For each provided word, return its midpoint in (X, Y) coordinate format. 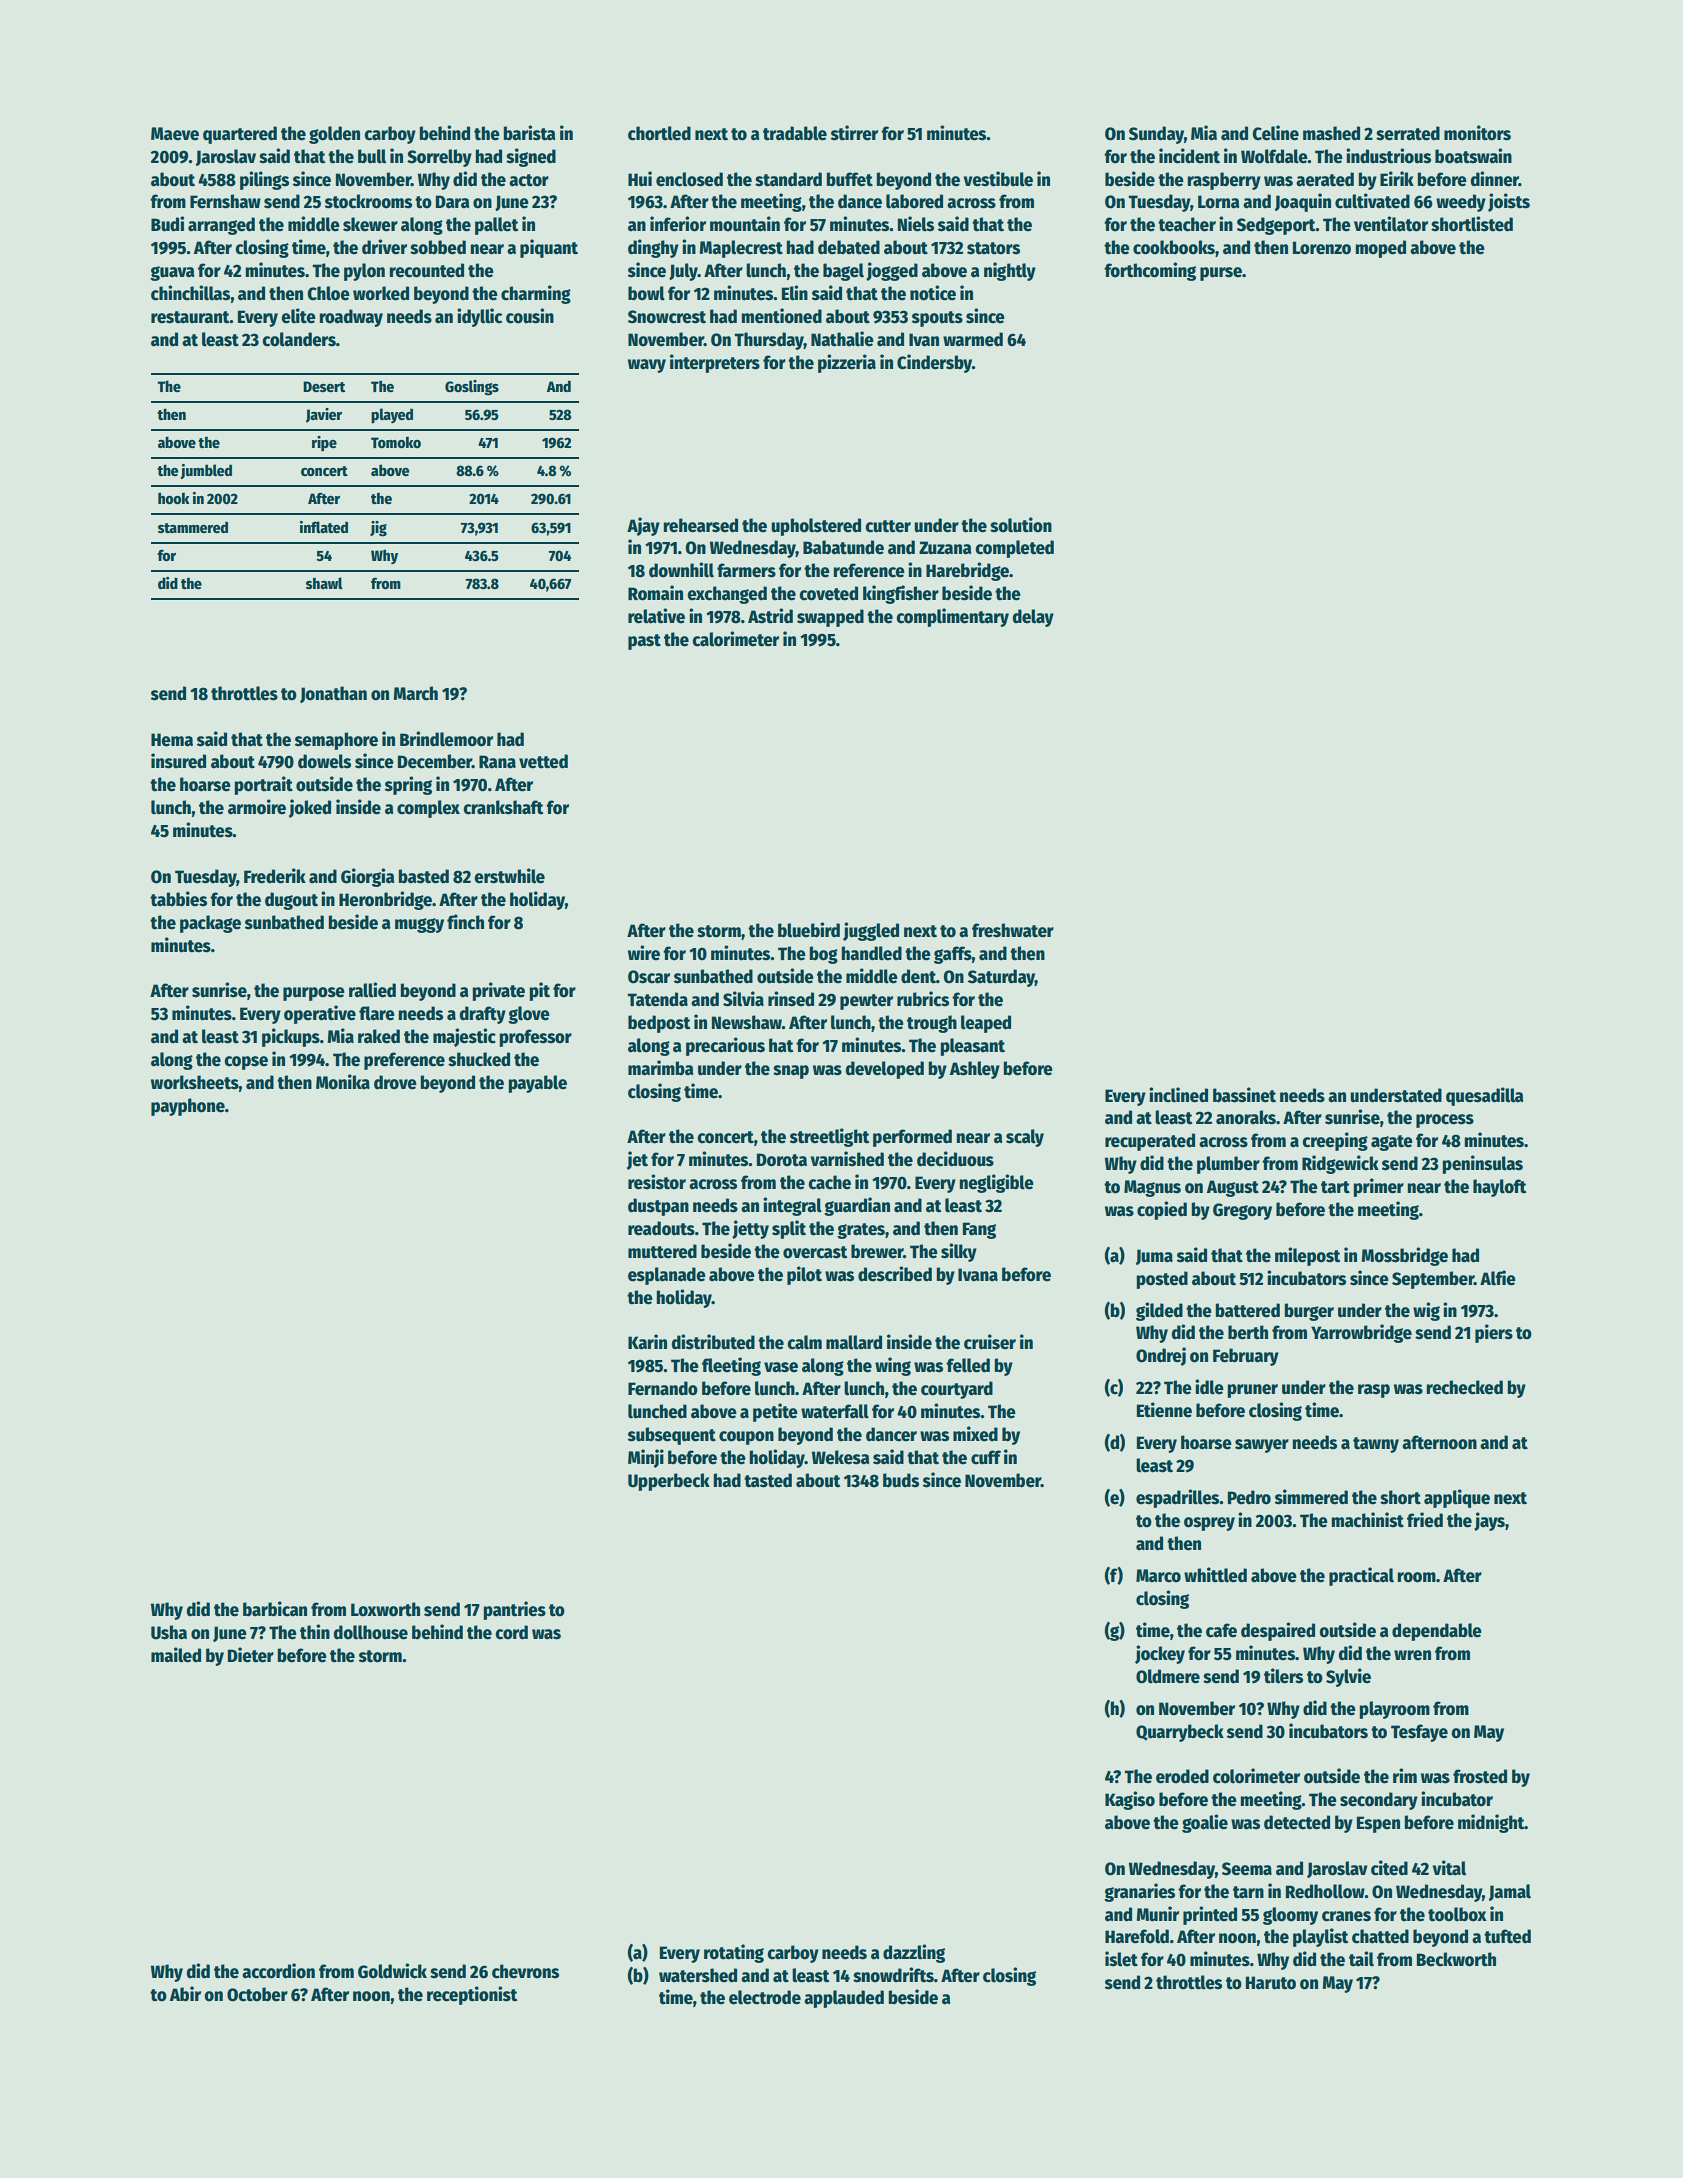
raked (379, 1036)
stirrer (854, 133)
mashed (1331, 133)
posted (1162, 1280)
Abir (185, 1994)
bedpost (659, 1024)
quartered (240, 135)
